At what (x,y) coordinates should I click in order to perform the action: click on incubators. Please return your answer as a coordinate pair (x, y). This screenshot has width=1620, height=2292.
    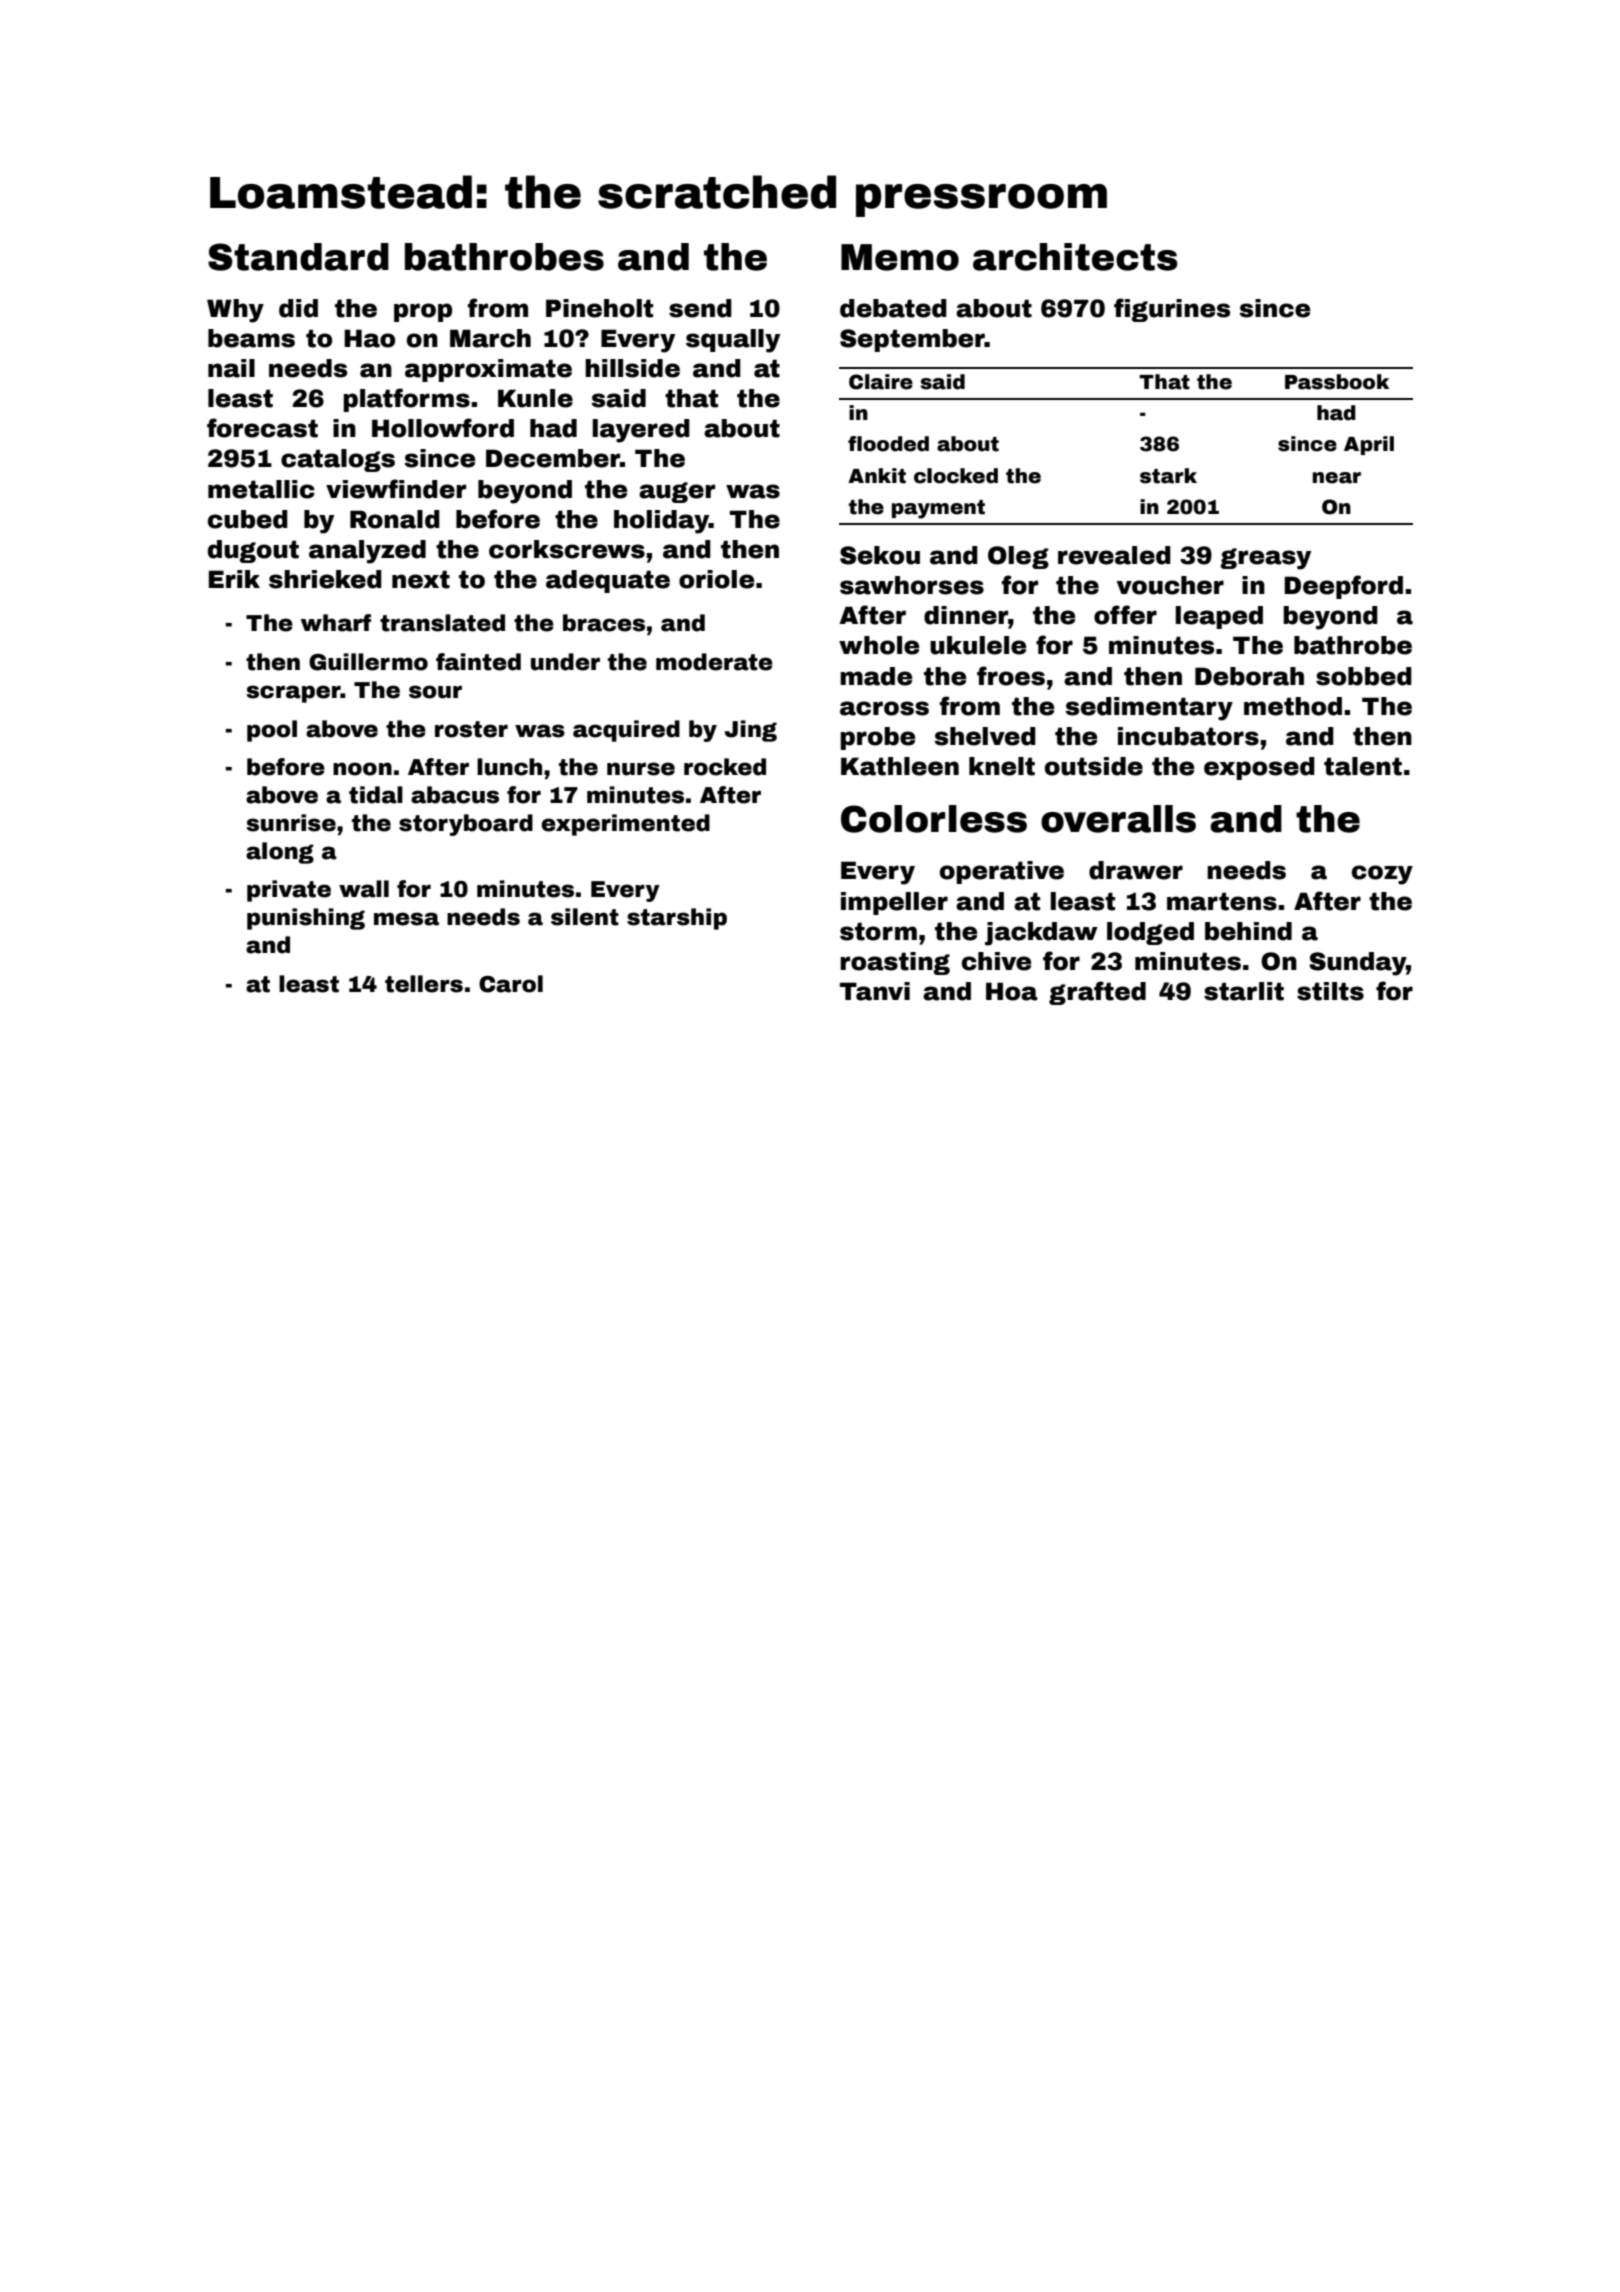
    Looking at the image, I should click on (1188, 736).
